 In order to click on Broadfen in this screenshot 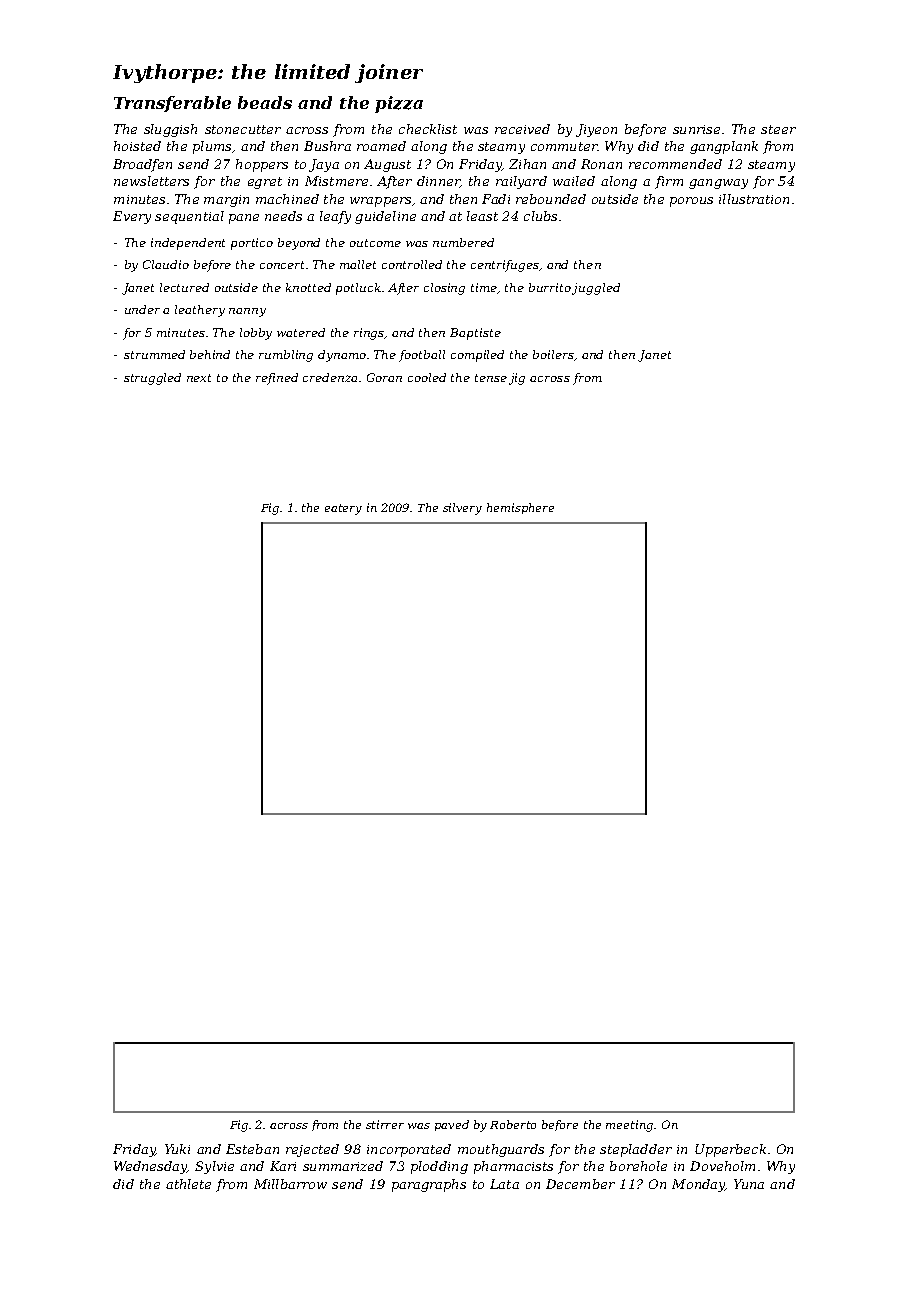, I will do `click(142, 165)`.
